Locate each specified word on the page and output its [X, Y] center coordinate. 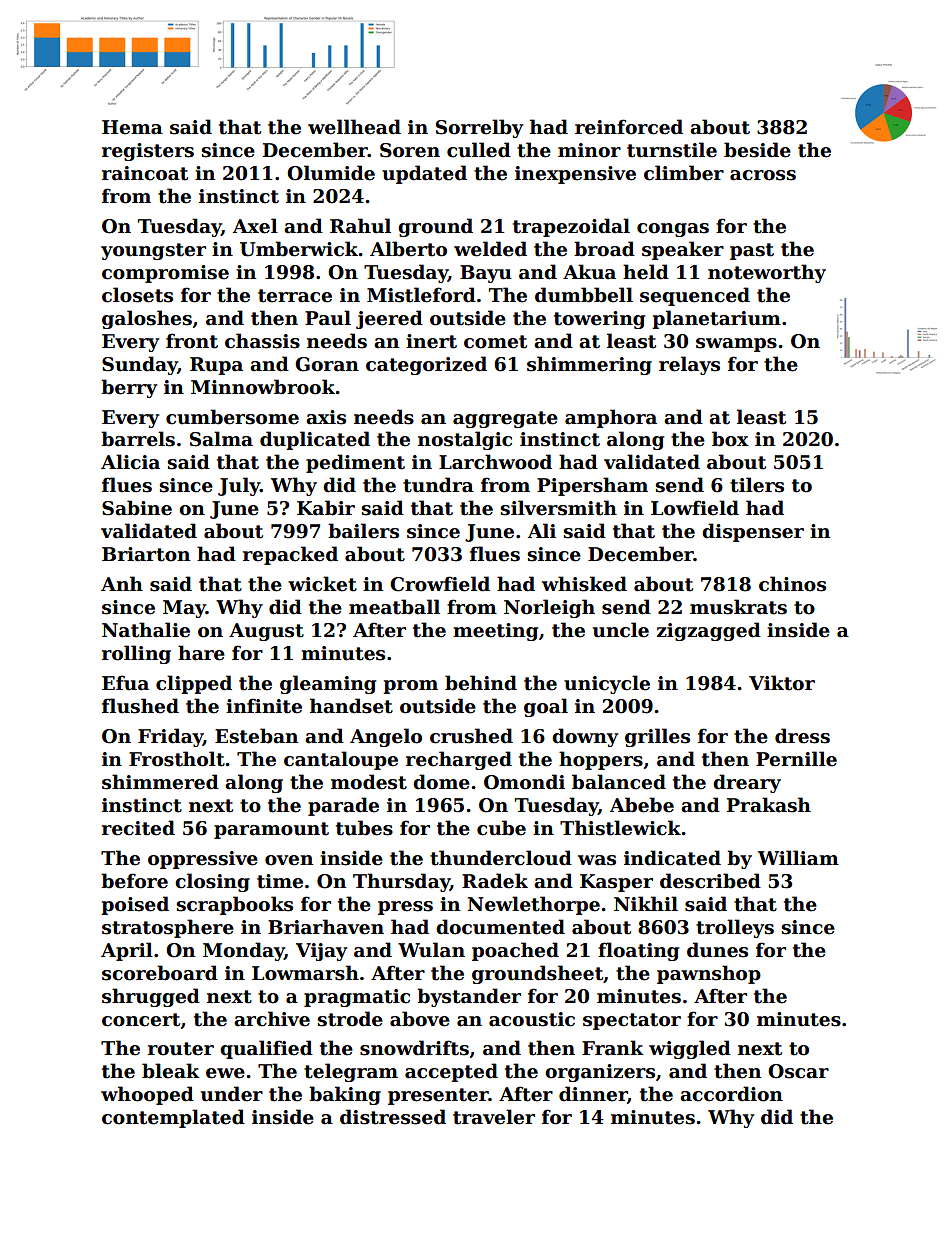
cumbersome [232, 417]
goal [546, 707]
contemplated [173, 1118]
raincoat [145, 173]
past [752, 251]
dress [802, 736]
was [597, 860]
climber [684, 173]
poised [135, 905]
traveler [494, 1117]
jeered [389, 319]
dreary [747, 783]
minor [589, 150]
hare [201, 653]
